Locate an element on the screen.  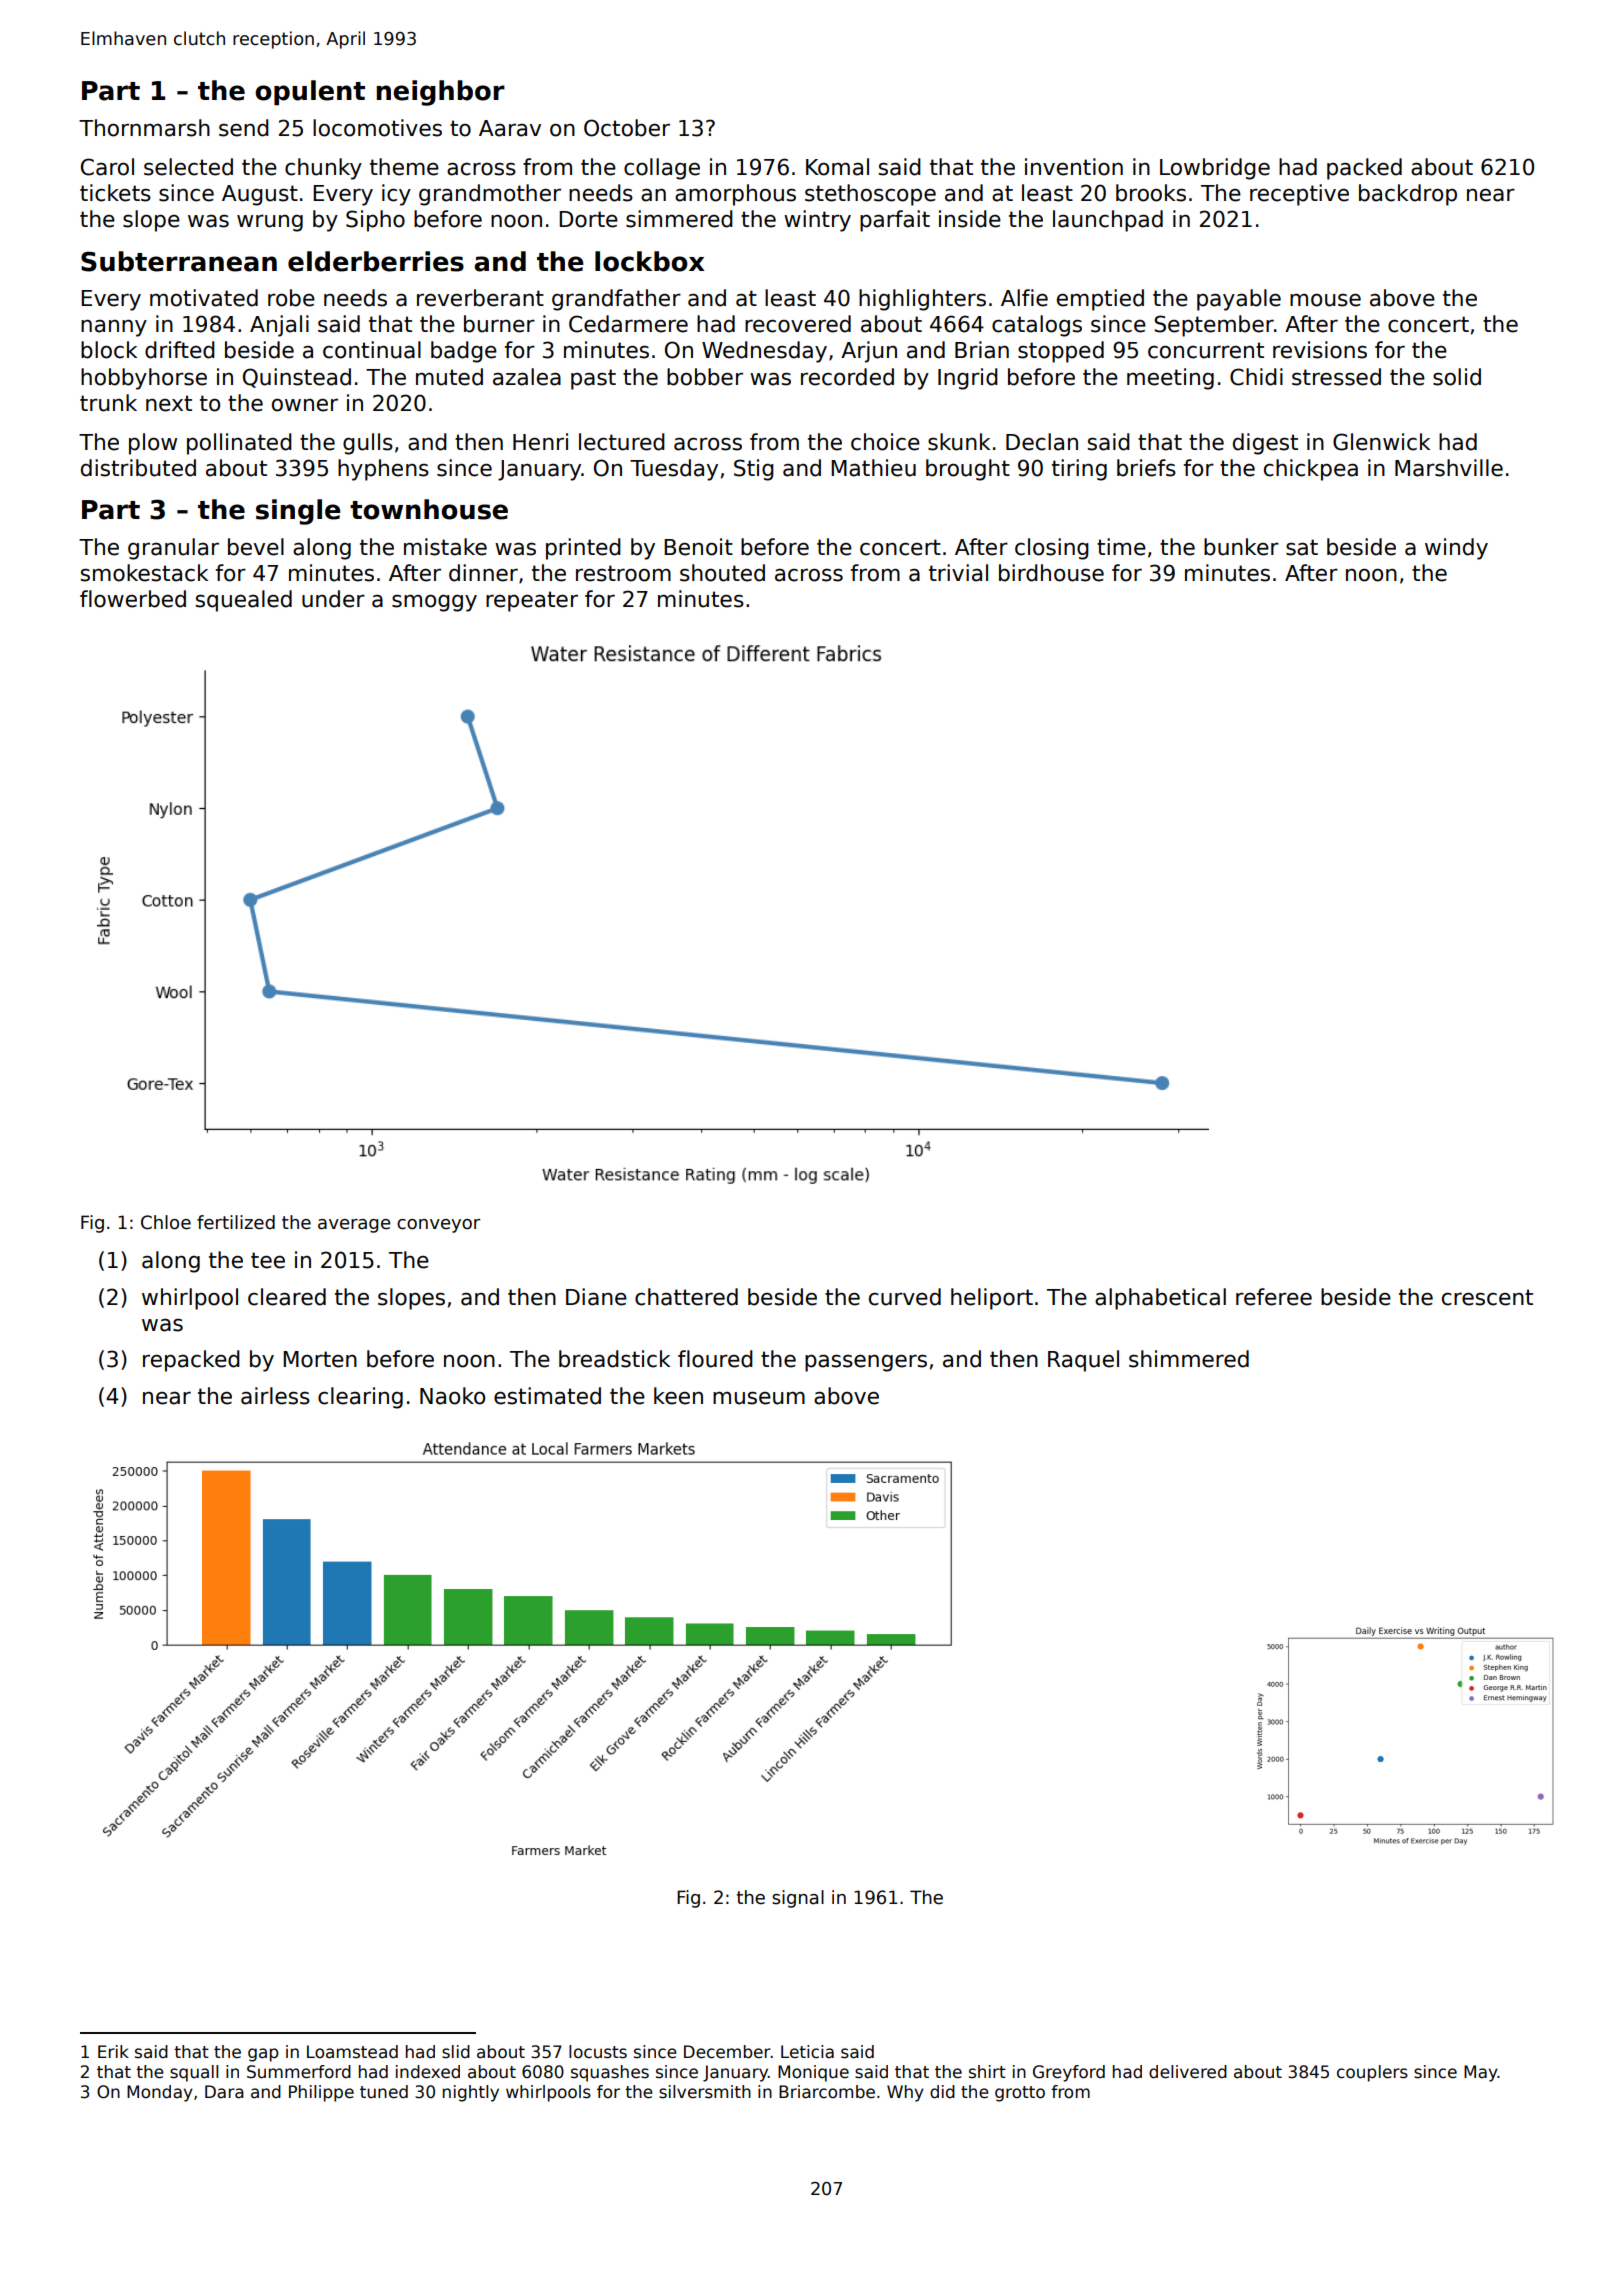
Komal is located at coordinates (837, 167).
